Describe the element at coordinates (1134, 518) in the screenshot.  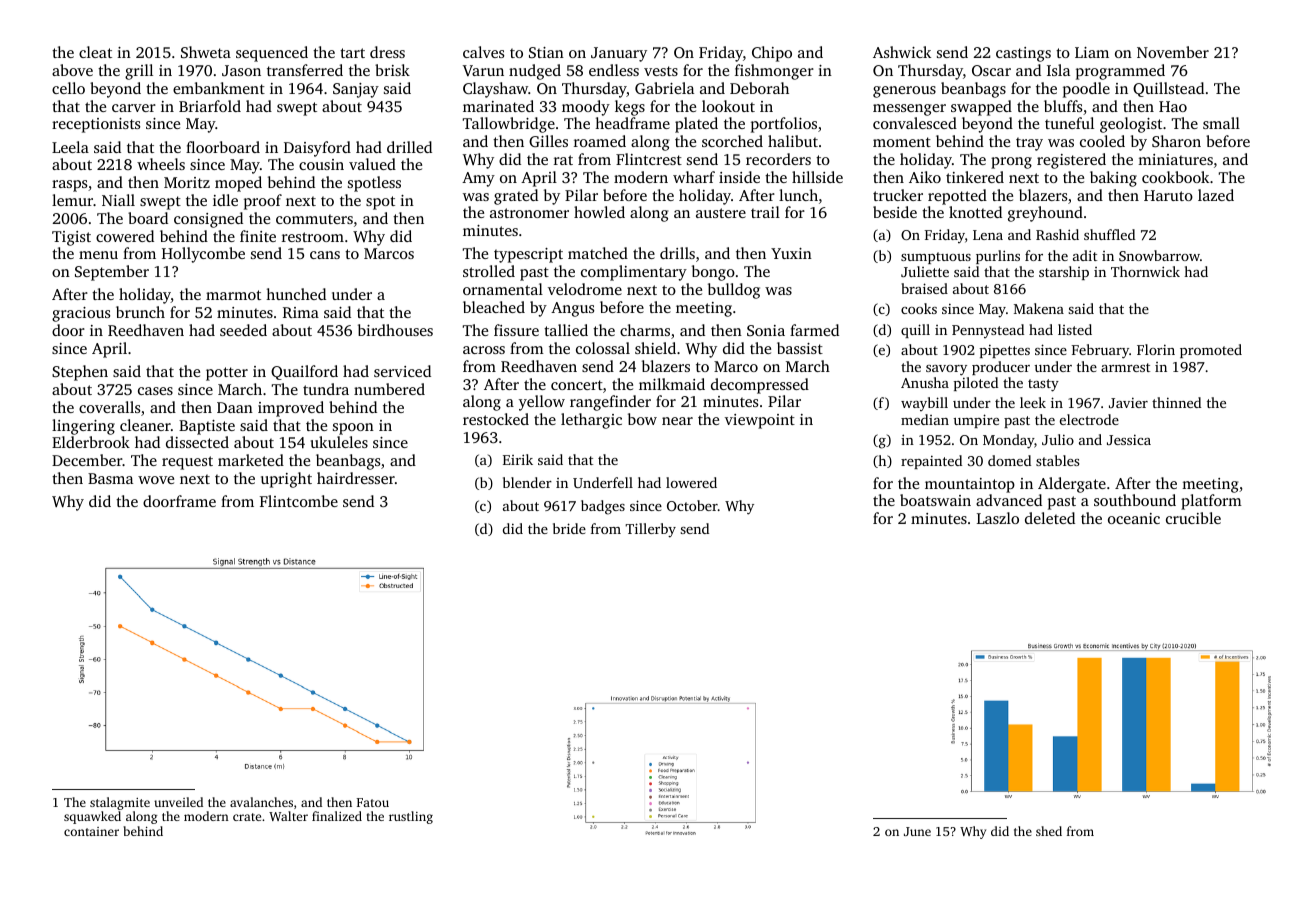
I see `oceanic` at that location.
